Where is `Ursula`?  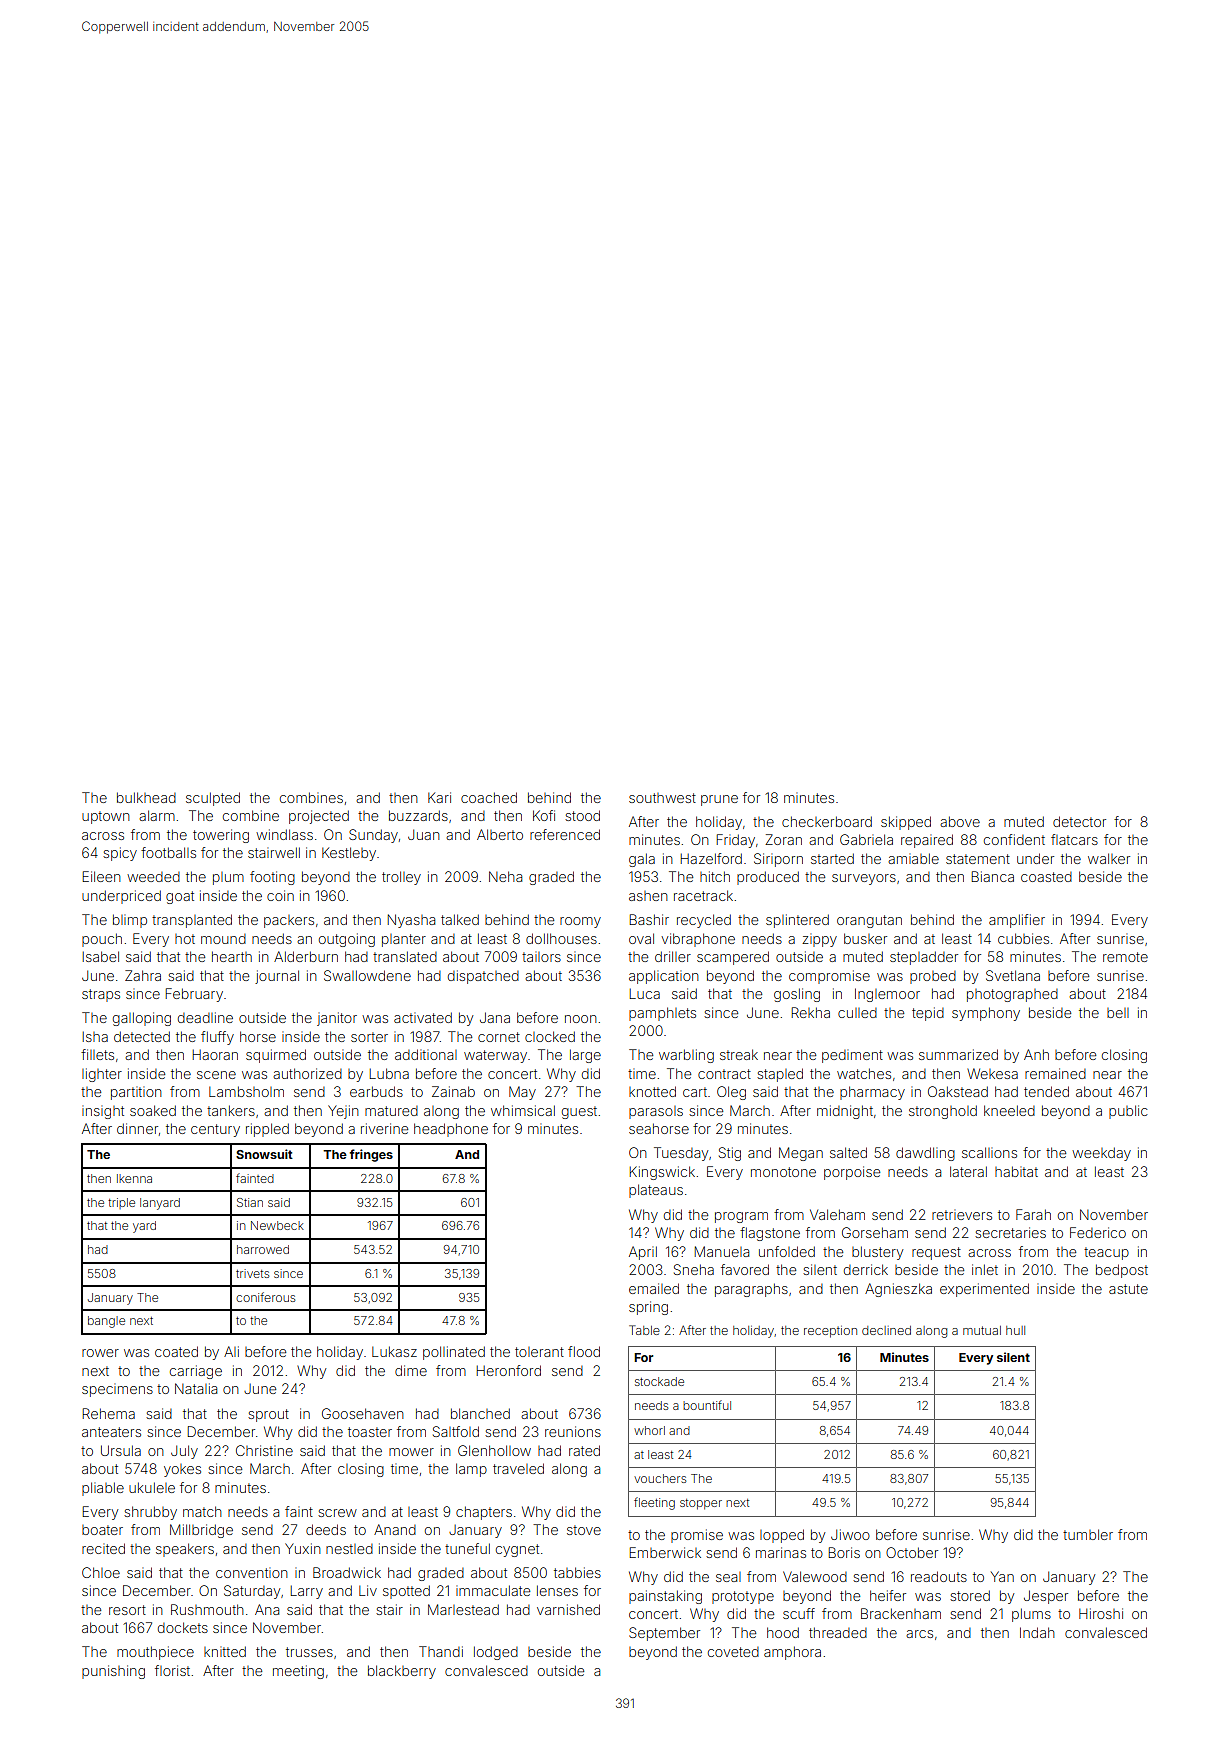 Ursula is located at coordinates (121, 1450).
